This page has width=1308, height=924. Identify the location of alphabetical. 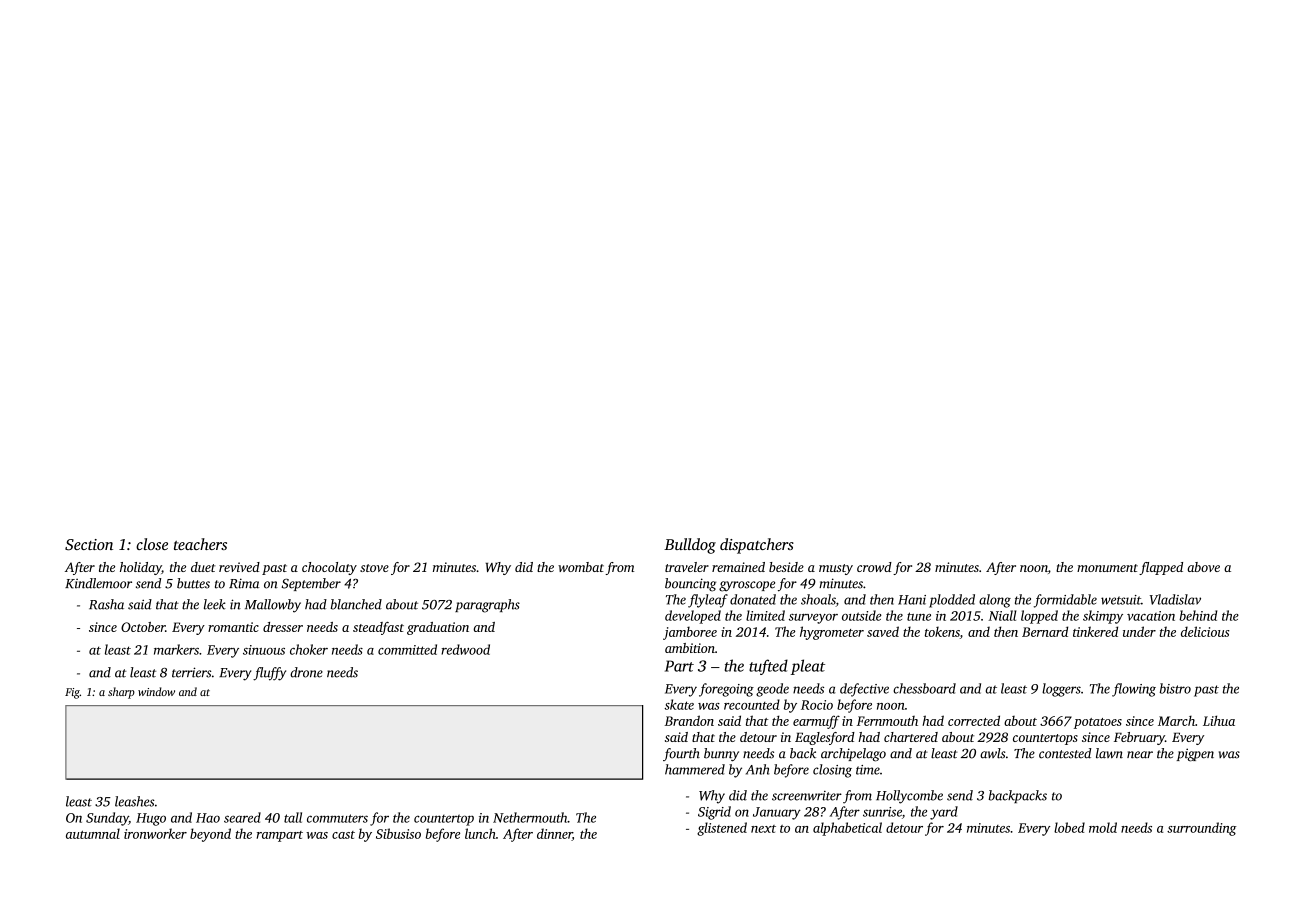
(847, 829).
